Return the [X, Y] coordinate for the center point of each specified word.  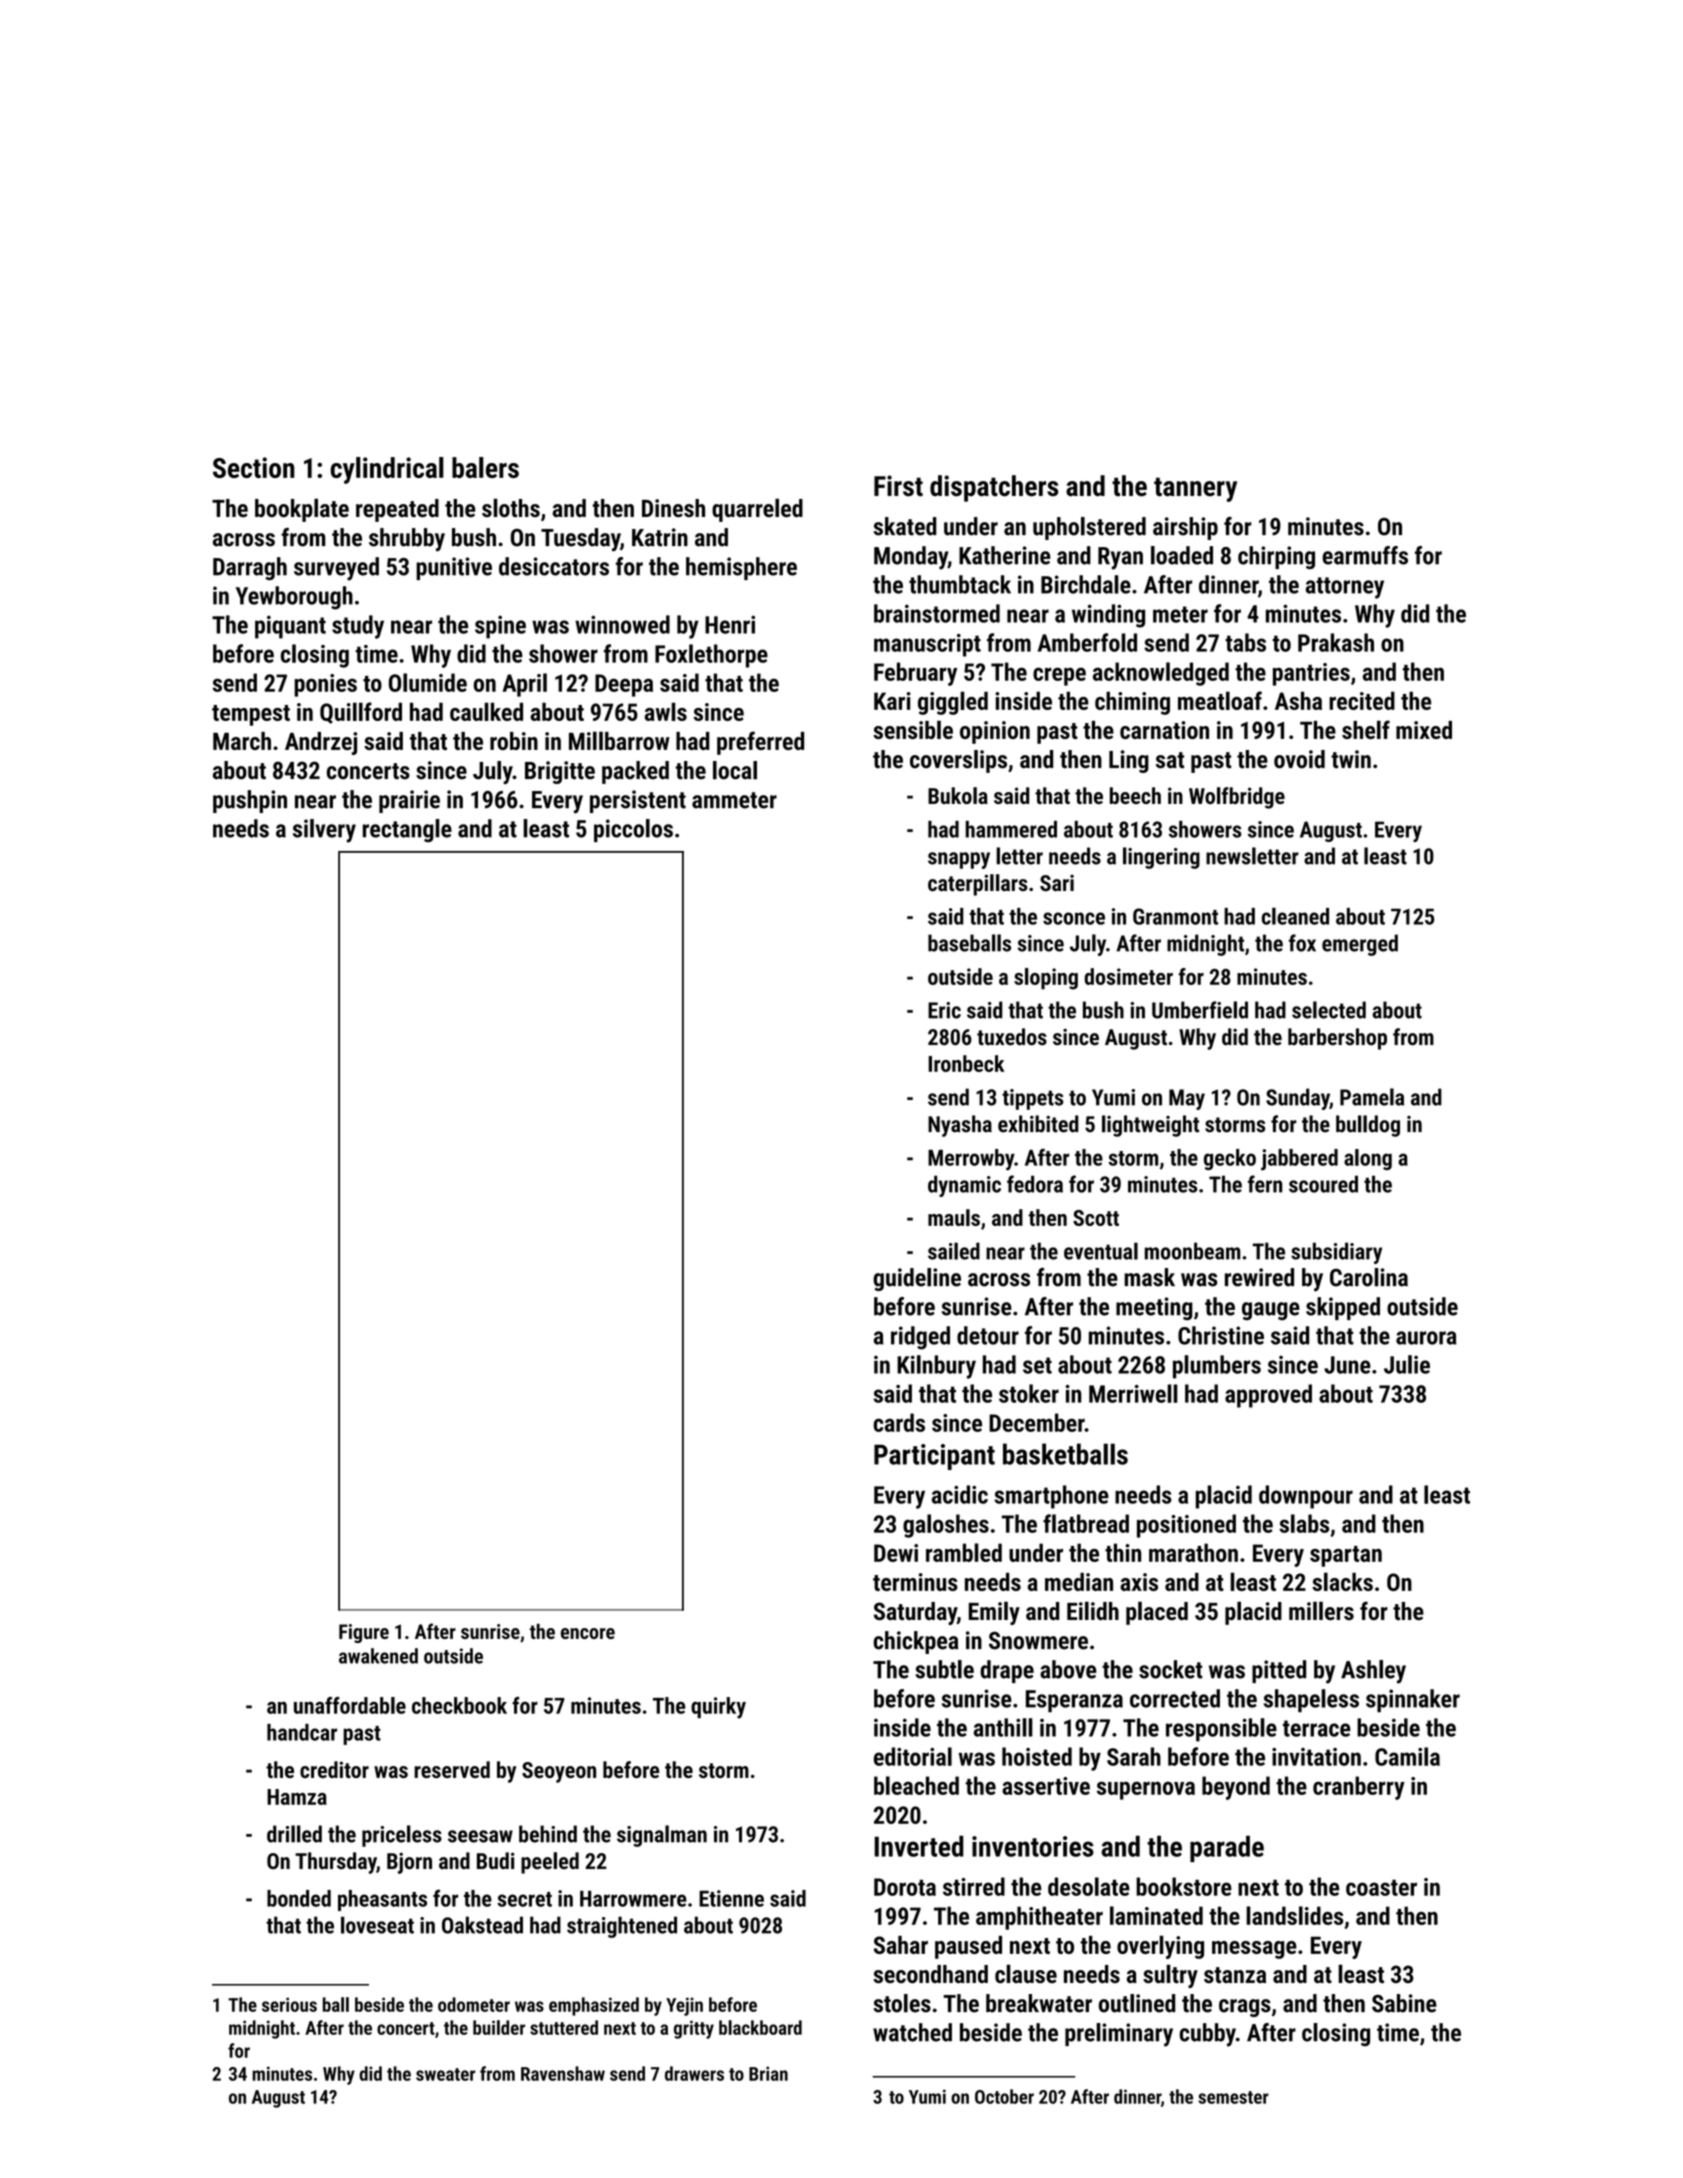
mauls [954, 1217]
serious [289, 2004]
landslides [1294, 1915]
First [898, 486]
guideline [917, 1279]
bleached [916, 1785]
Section [253, 467]
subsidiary [1336, 1253]
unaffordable [350, 1705]
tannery [1195, 489]
